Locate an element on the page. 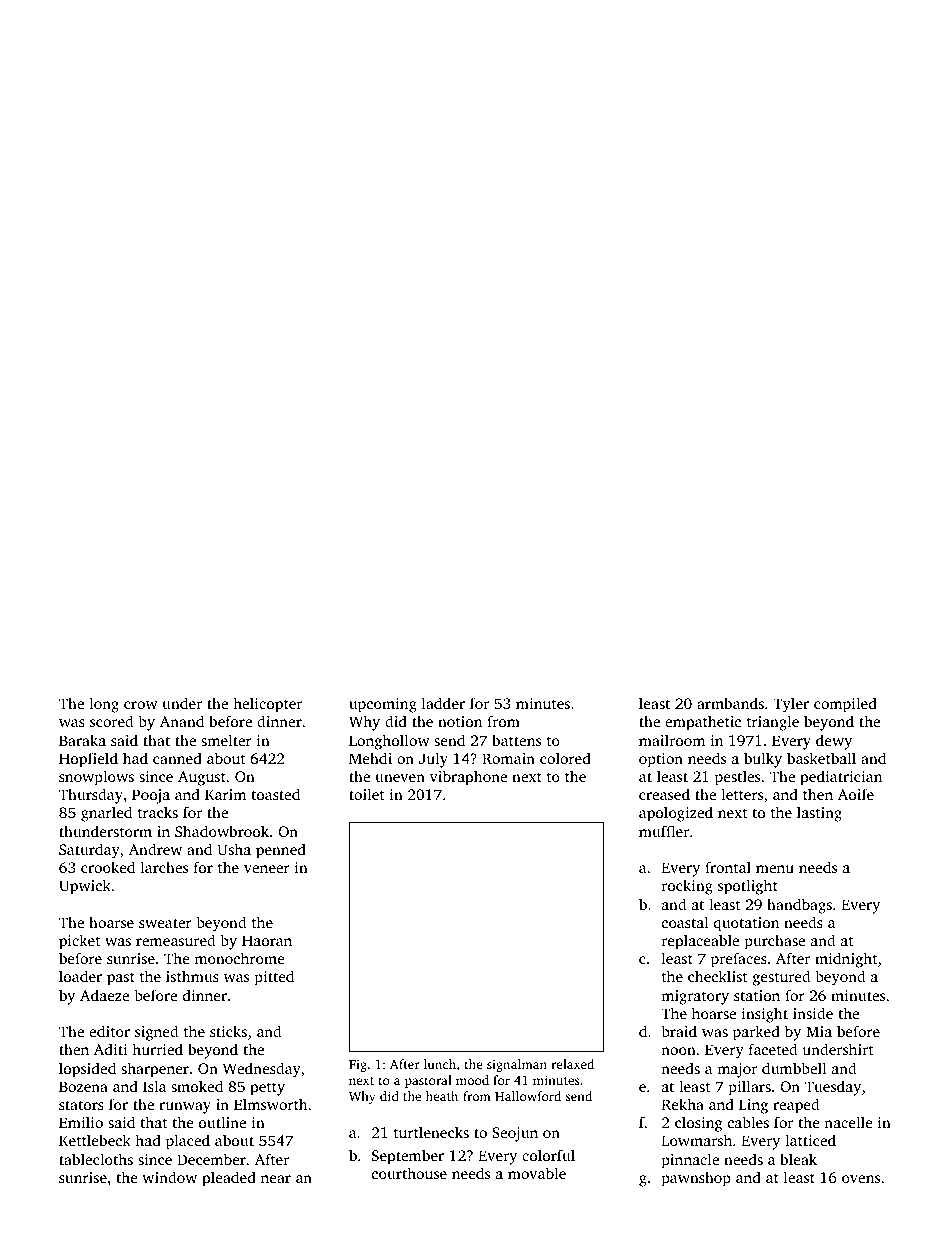  pawnshop is located at coordinates (696, 1179).
